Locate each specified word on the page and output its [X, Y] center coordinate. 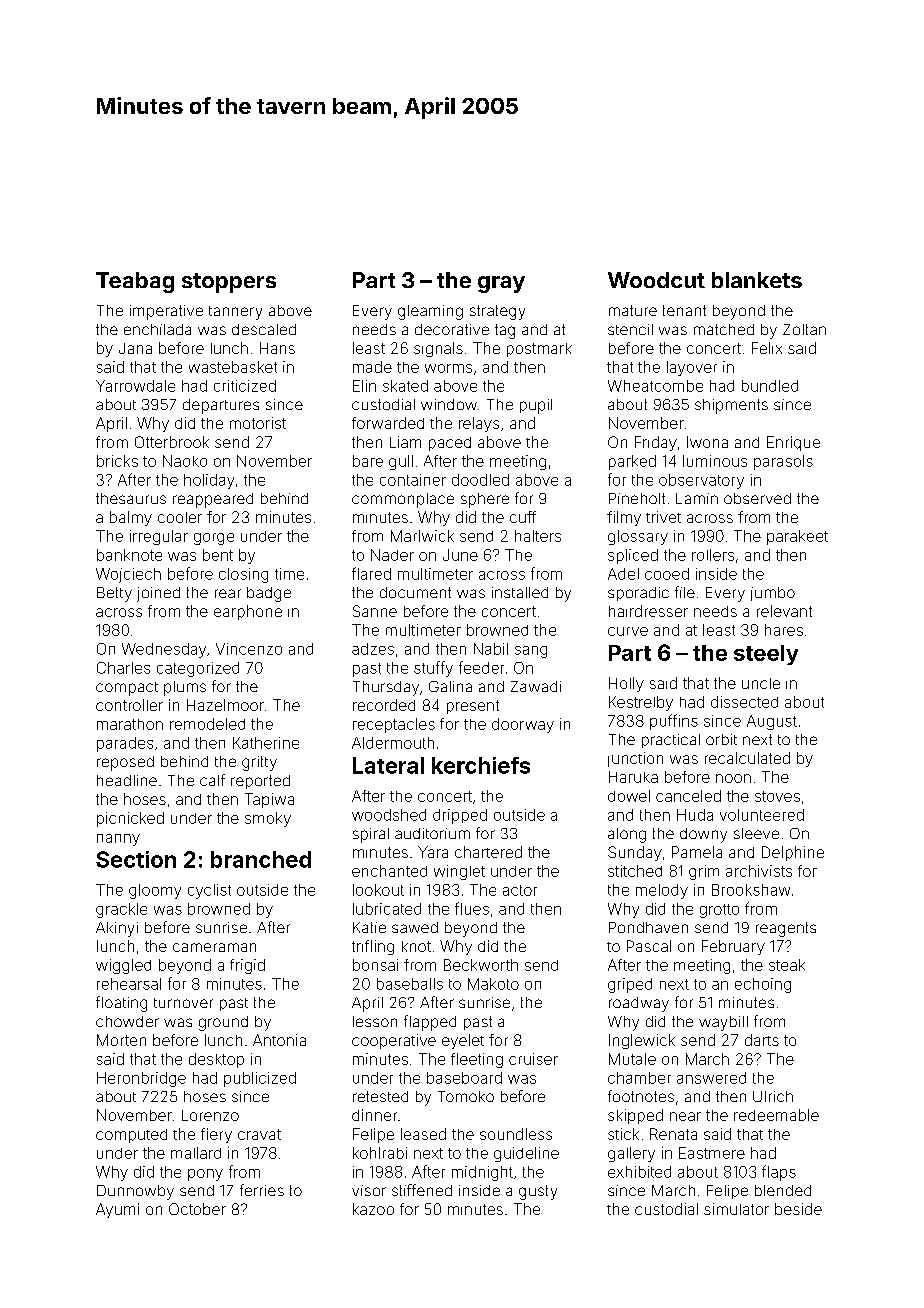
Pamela [697, 852]
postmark [539, 350]
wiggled [123, 966]
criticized [245, 386]
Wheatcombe [655, 386]
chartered [488, 852]
